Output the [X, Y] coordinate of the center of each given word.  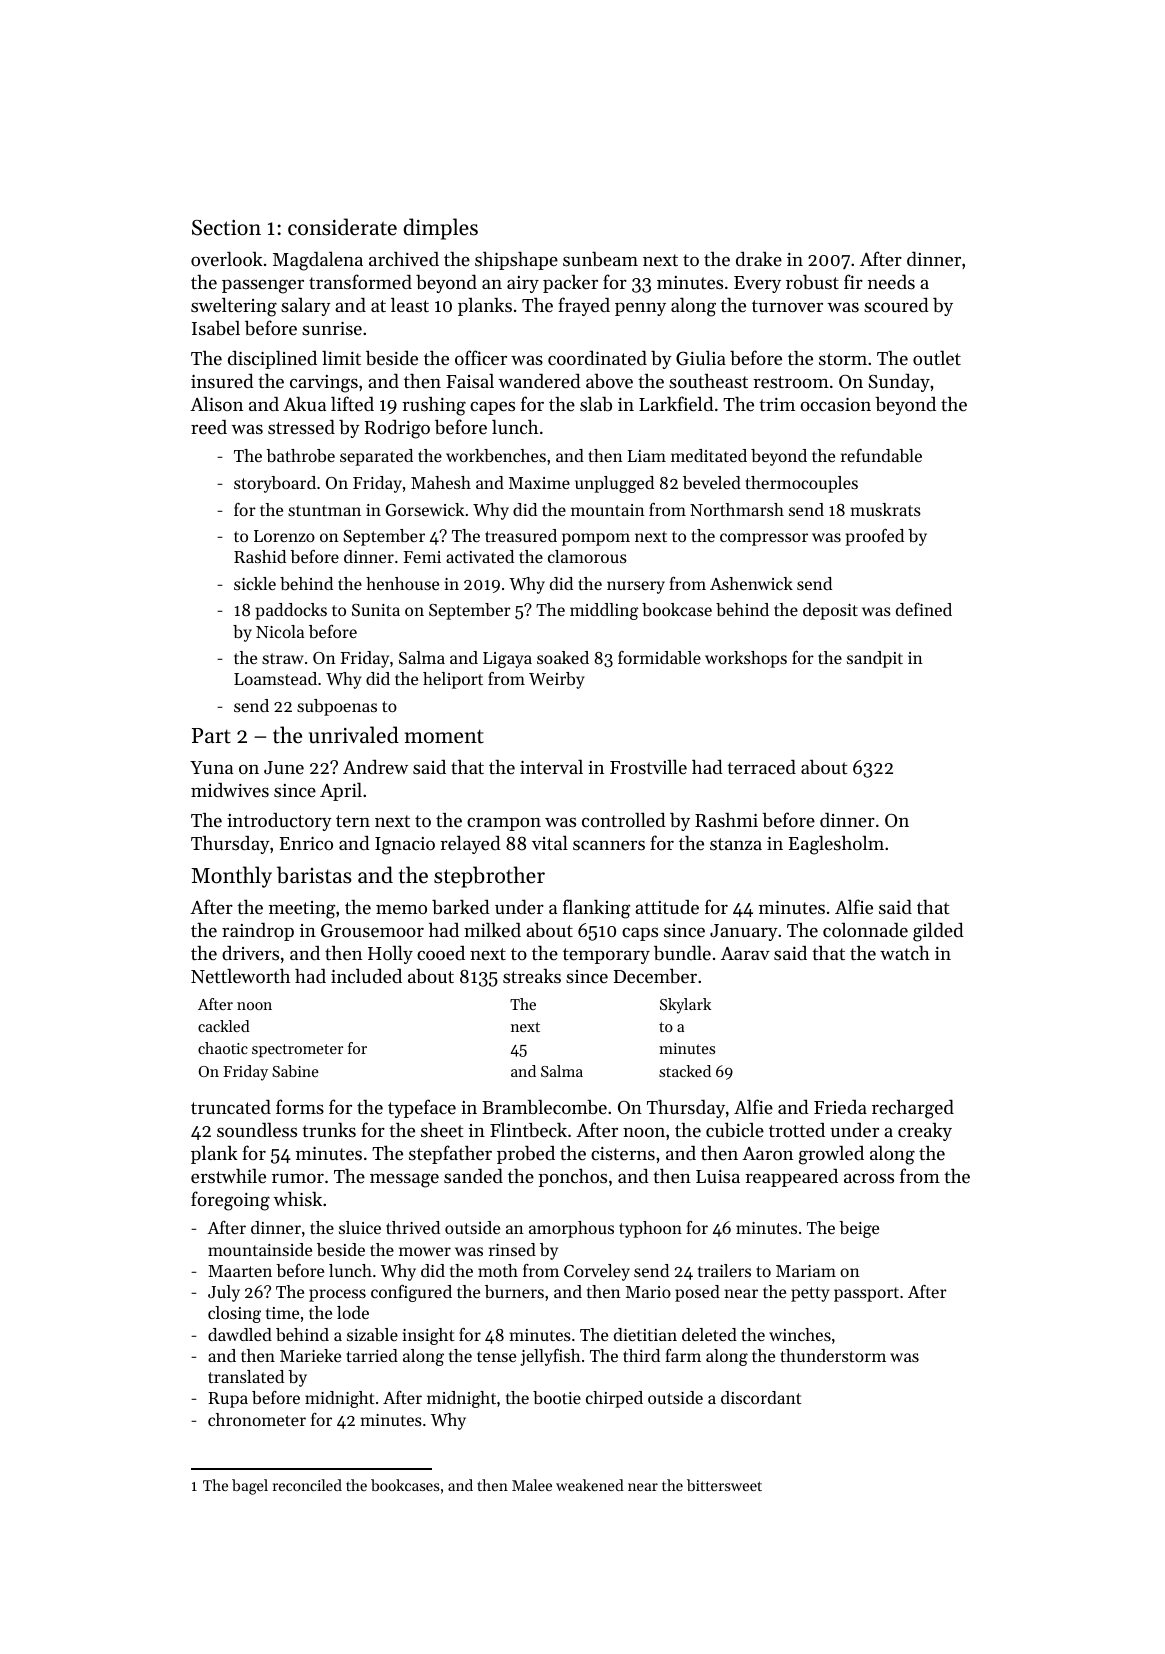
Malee [532, 1485]
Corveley [597, 1272]
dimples [441, 229]
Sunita [376, 610]
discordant [761, 1397]
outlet [937, 358]
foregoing [230, 1201]
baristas [314, 875]
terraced [761, 767]
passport [866, 1294]
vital [550, 842]
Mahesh [441, 482]
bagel [250, 1487]
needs [891, 282]
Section [226, 228]
